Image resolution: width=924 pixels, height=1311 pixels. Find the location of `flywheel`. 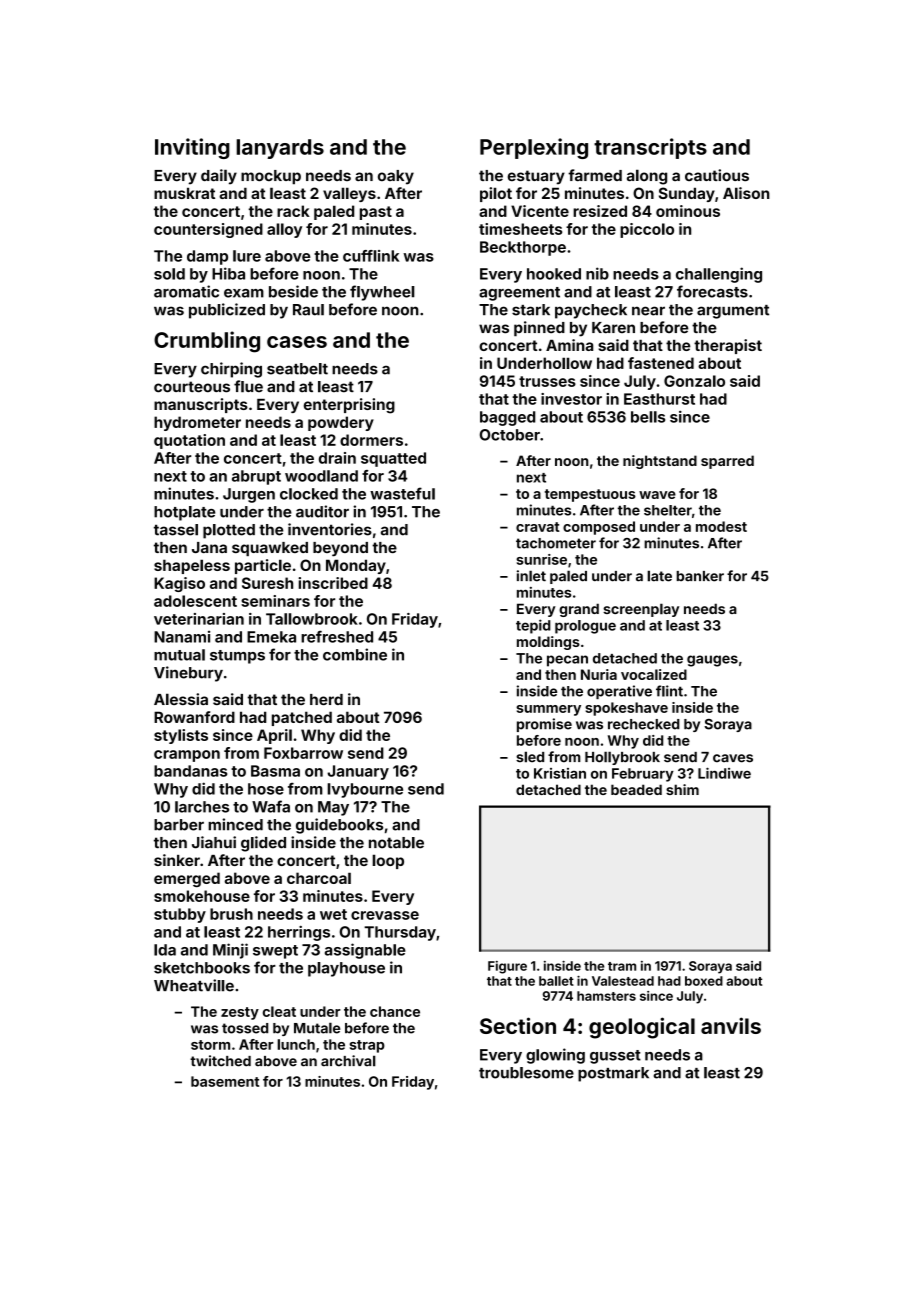

flywheel is located at coordinates (382, 293).
